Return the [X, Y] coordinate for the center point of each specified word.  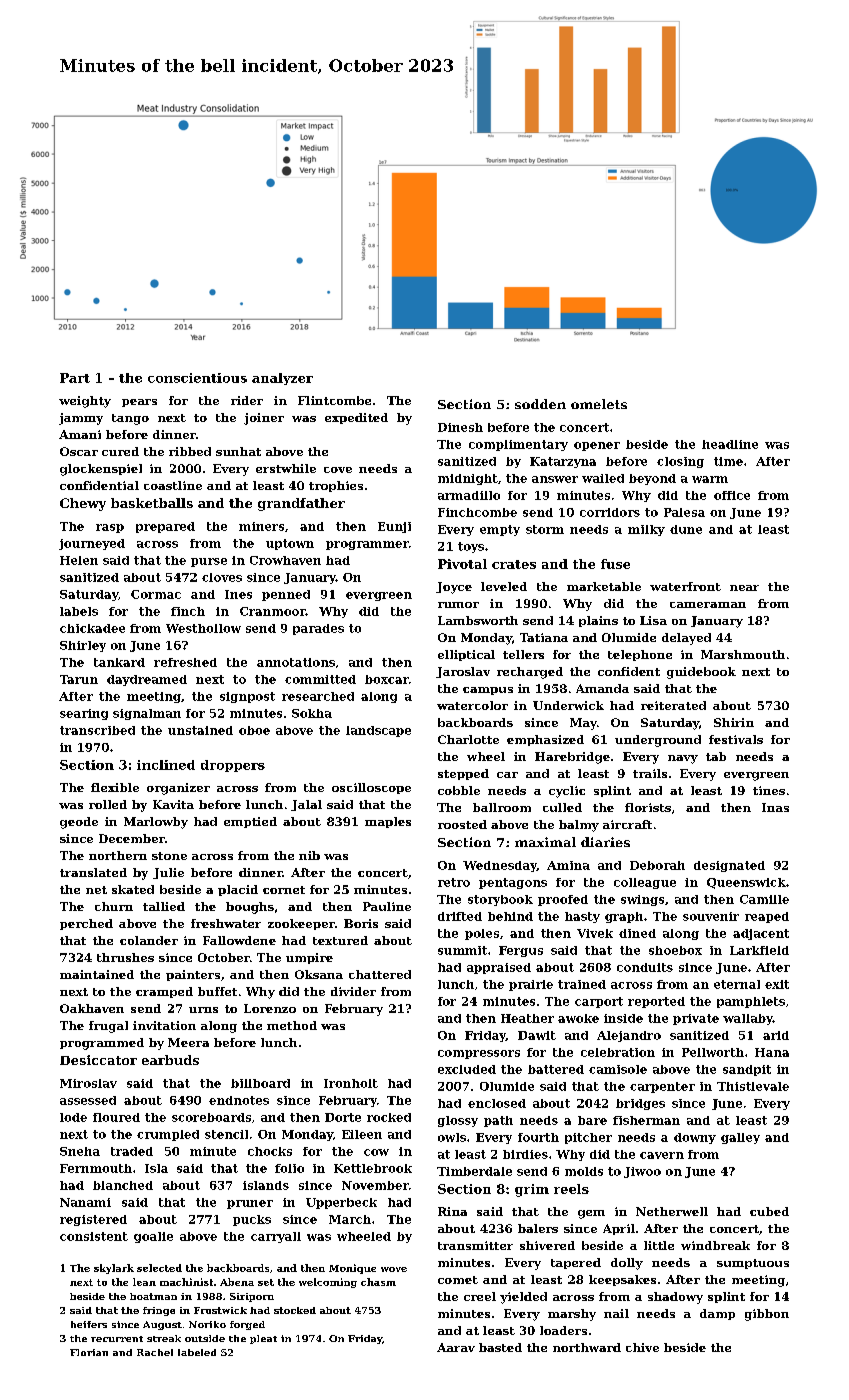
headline [730, 444]
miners [261, 526]
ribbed [190, 451]
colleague [645, 883]
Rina [452, 1211]
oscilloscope [371, 788]
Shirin [734, 722]
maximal [545, 842]
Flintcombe [334, 400]
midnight [468, 479]
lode [73, 1117]
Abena [237, 1282]
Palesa [684, 512]
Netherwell [672, 1211]
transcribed [97, 730]
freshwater [226, 923]
